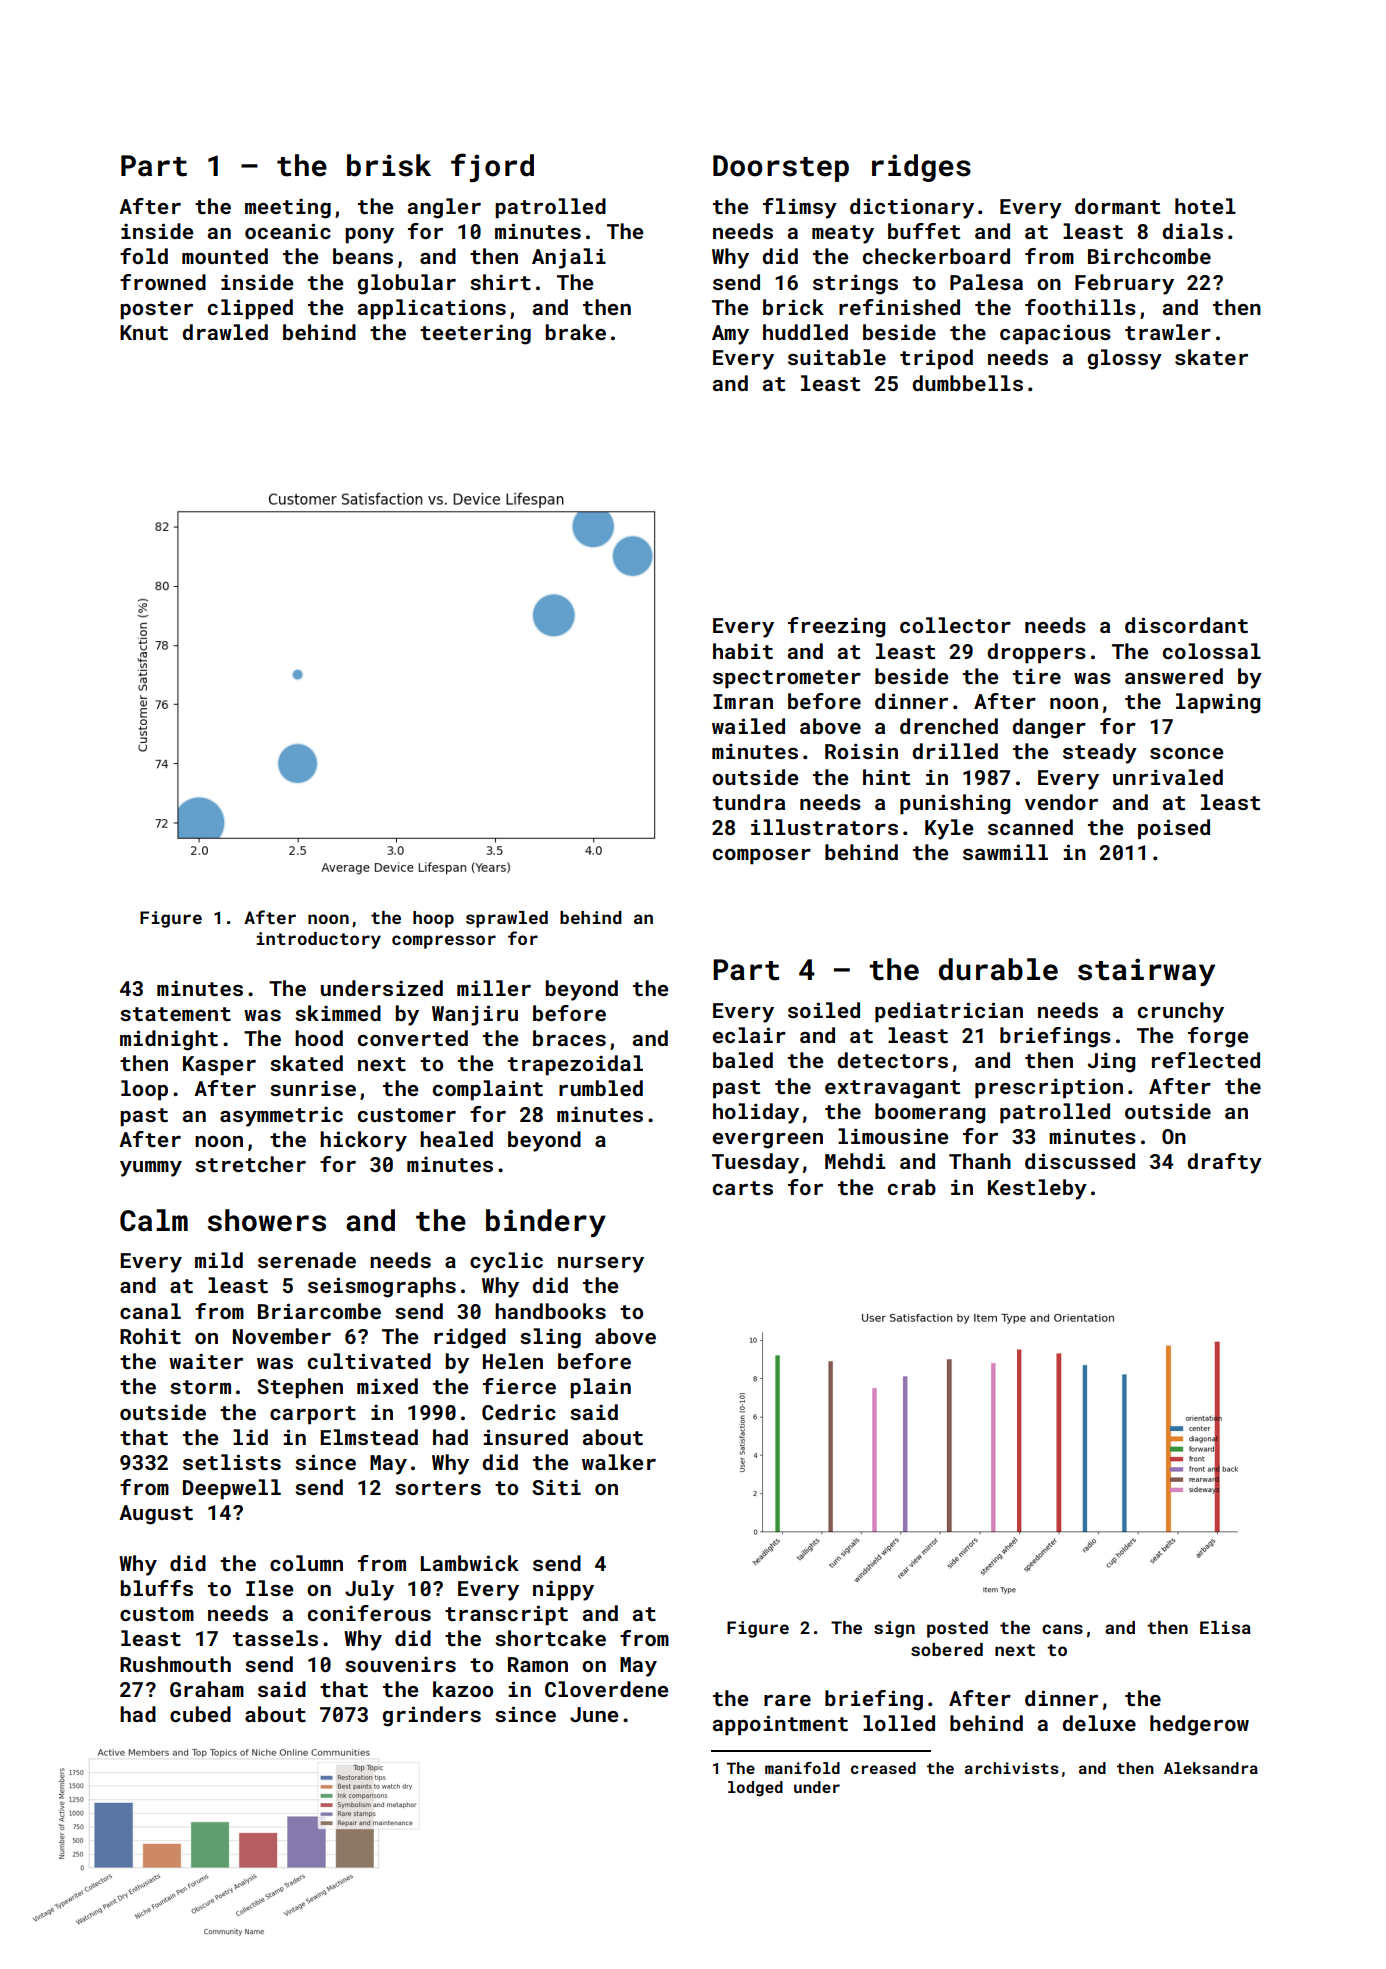 This document has height=1969, width=1386. What do you see at coordinates (1224, 1163) in the document?
I see `drafty` at bounding box center [1224, 1163].
